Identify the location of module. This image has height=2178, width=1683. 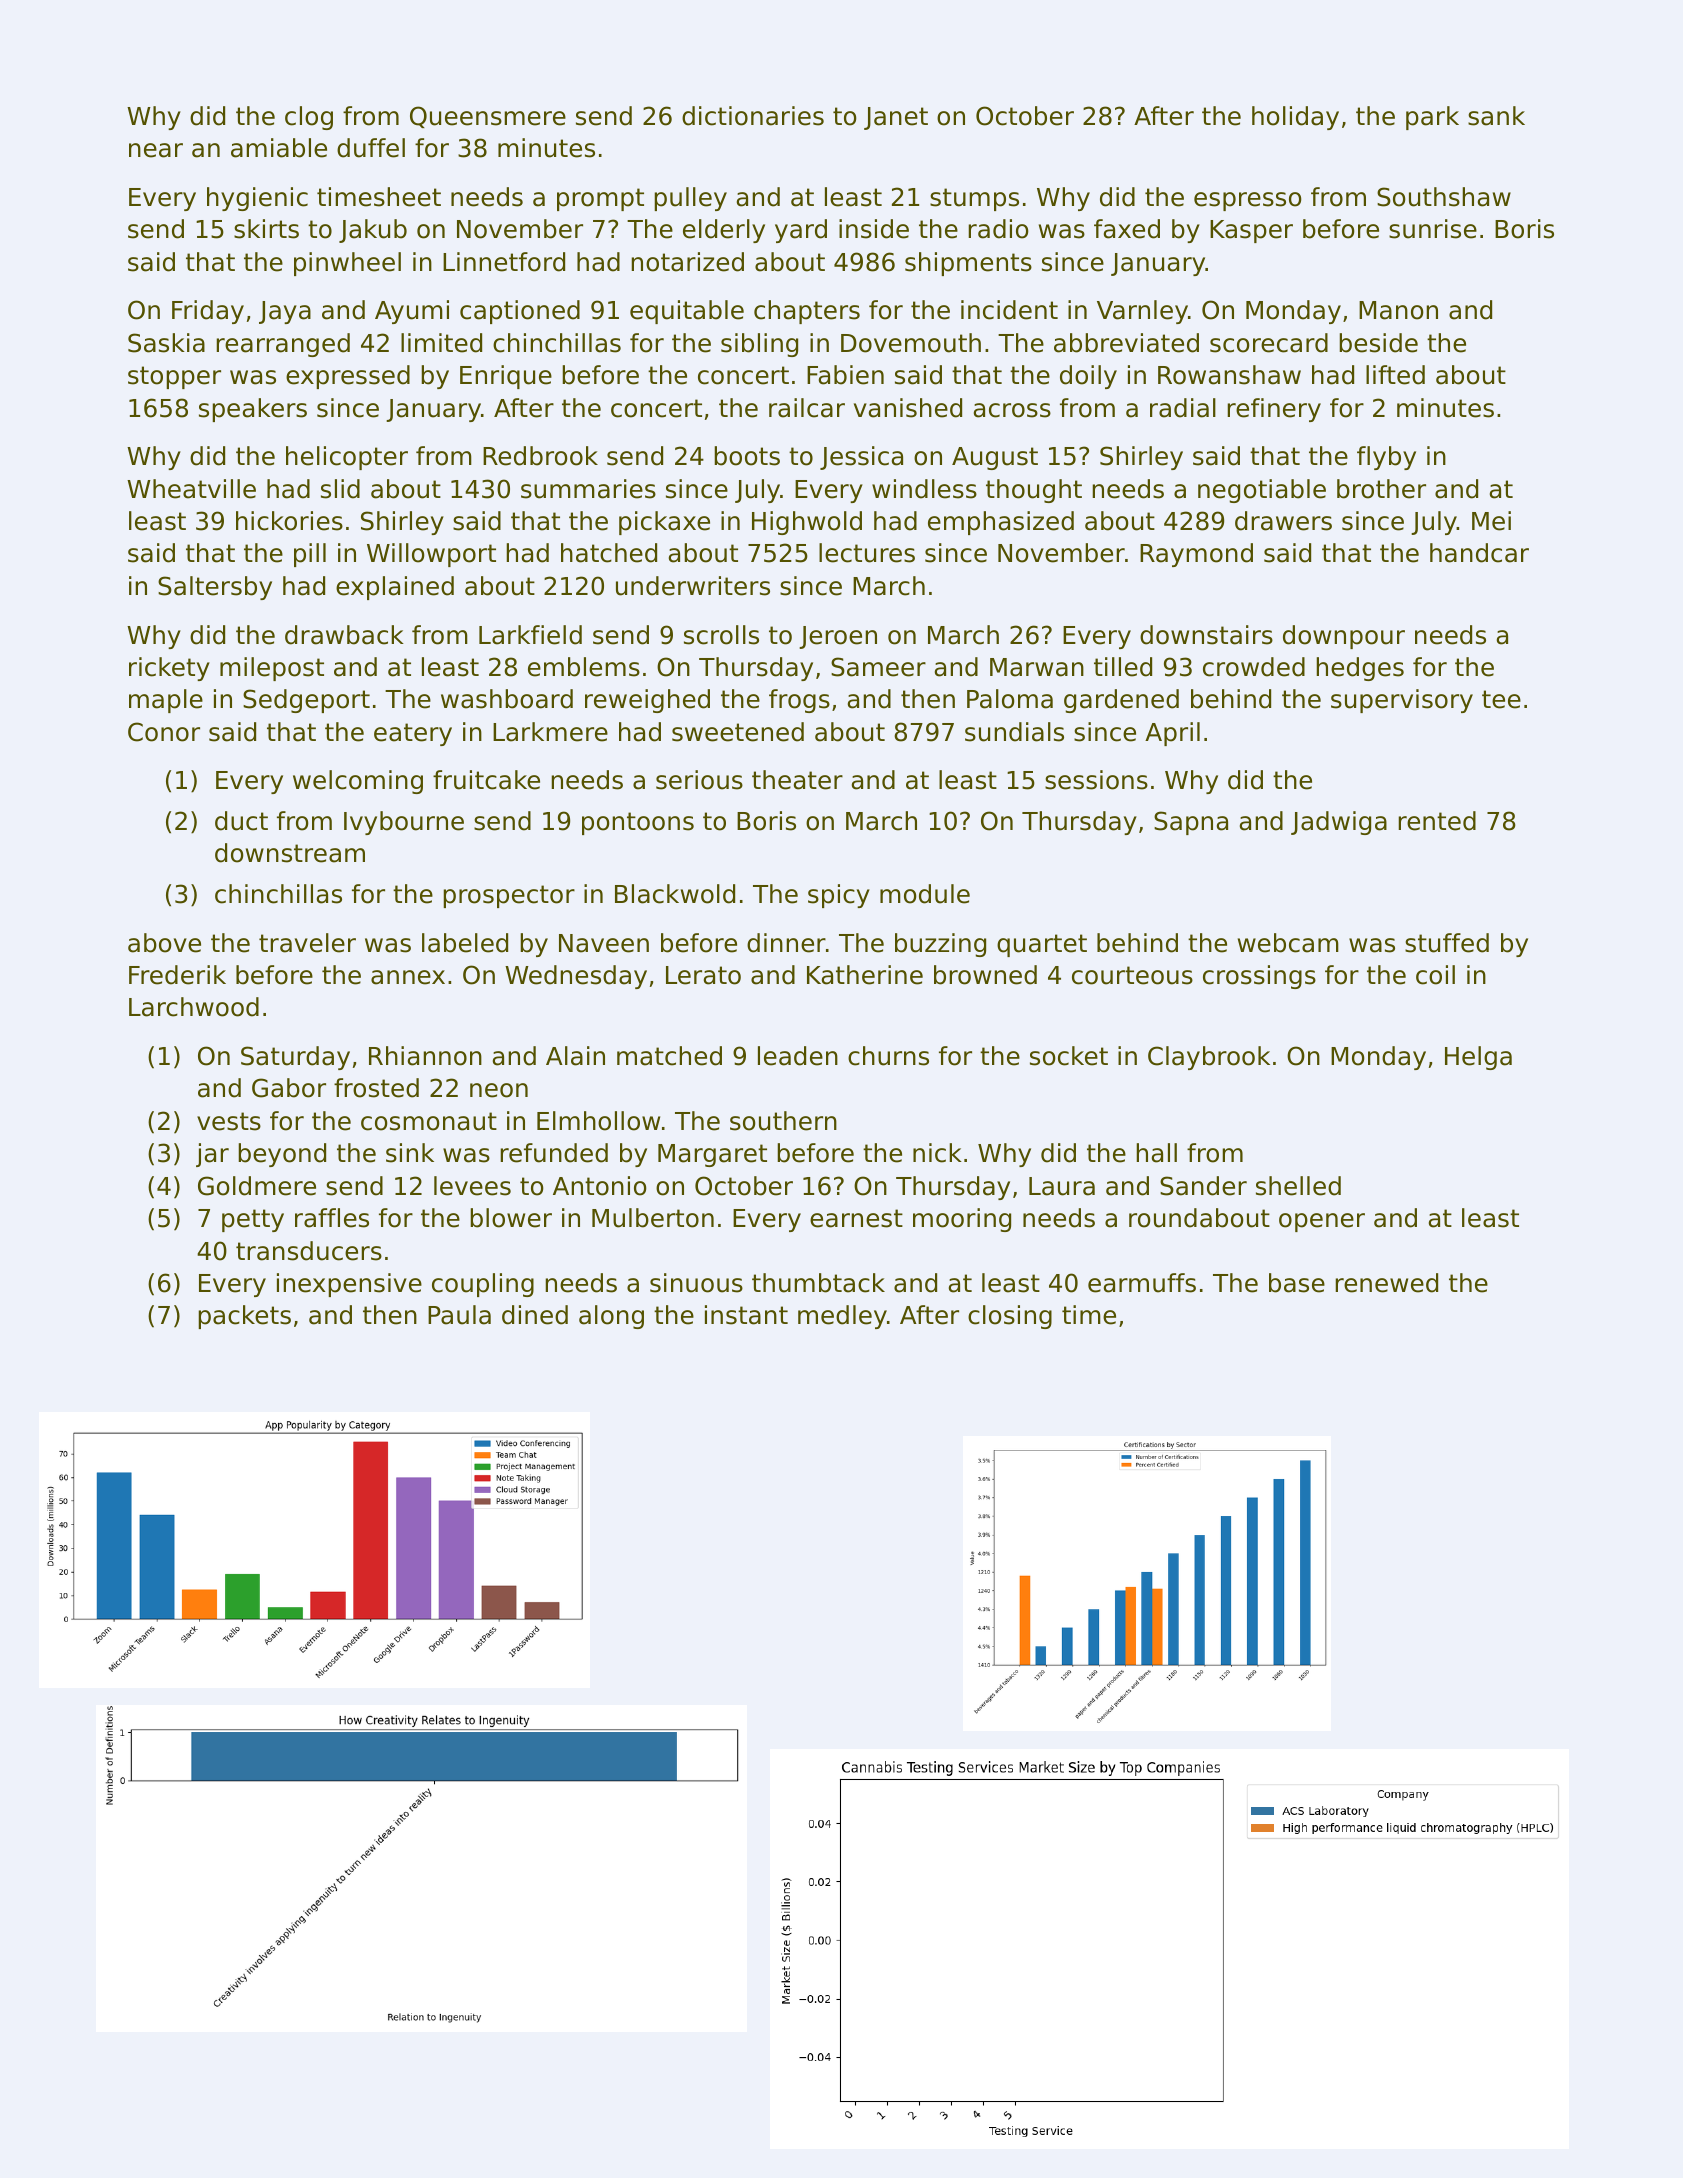
(925, 894).
